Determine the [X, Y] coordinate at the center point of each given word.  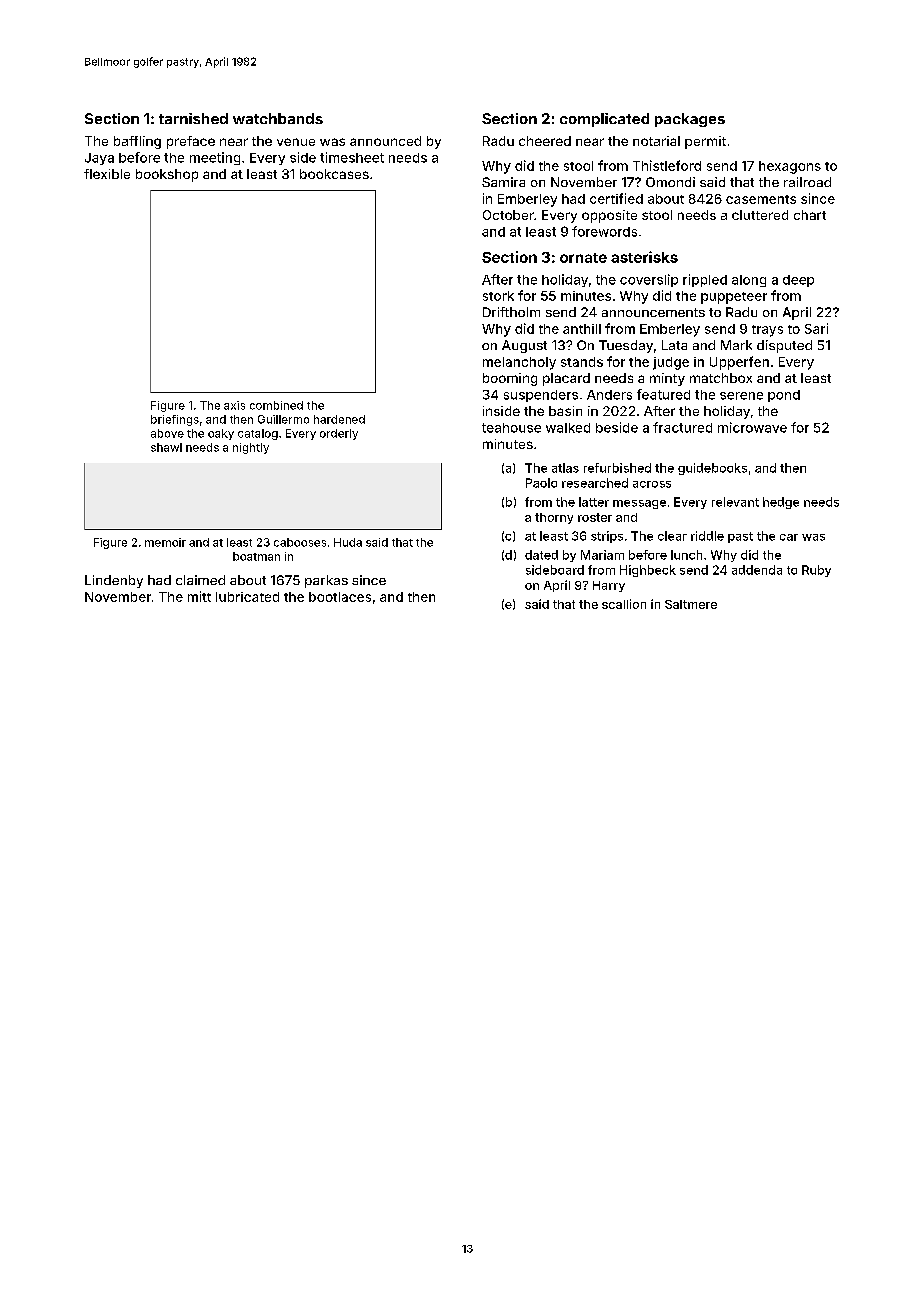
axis [234, 405]
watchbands [278, 118]
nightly [251, 448]
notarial [656, 141]
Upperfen [739, 363]
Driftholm [511, 312]
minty [667, 379]
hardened [339, 419]
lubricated [247, 597]
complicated [604, 120]
